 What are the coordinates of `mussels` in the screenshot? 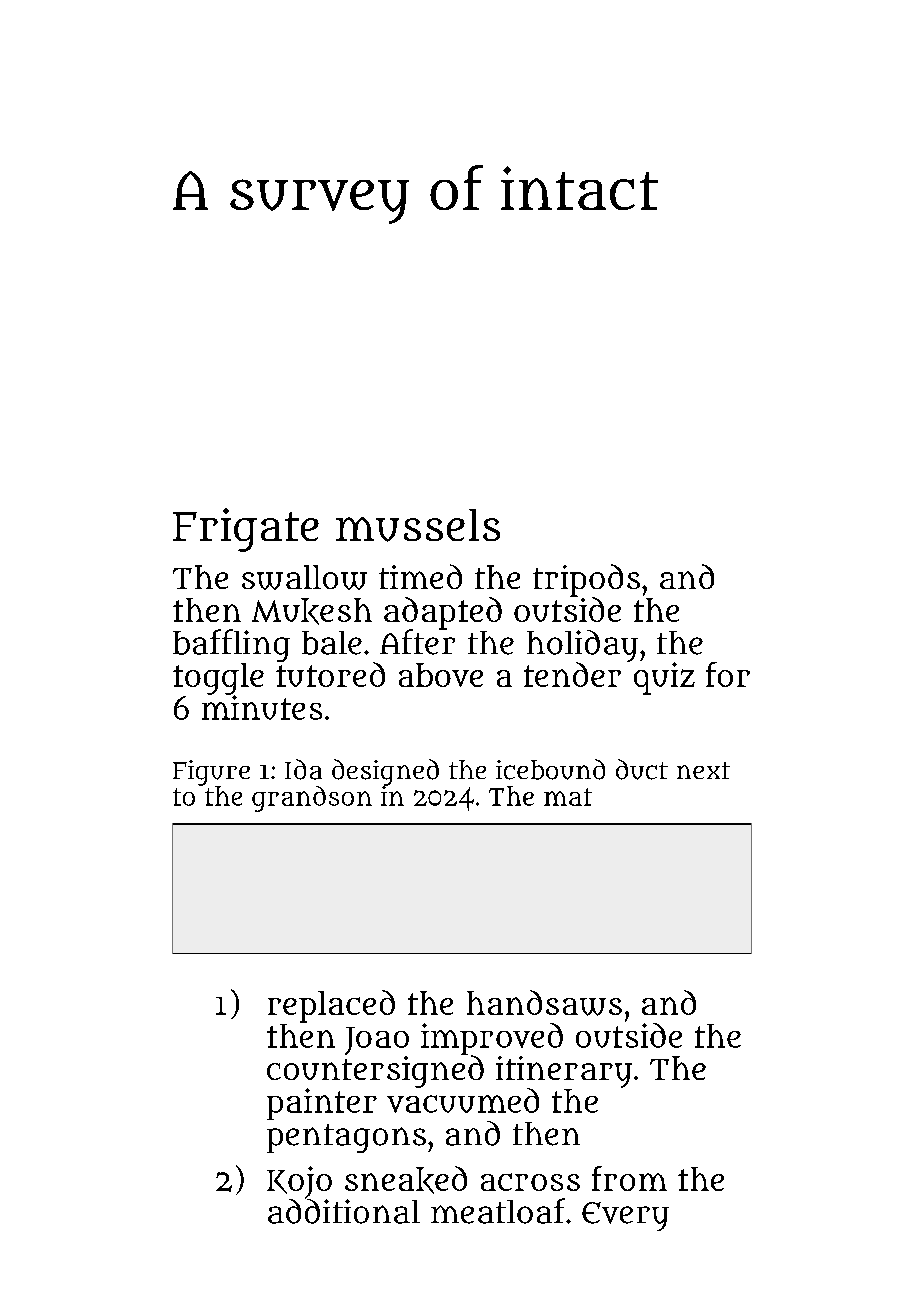 It's located at (418, 525).
